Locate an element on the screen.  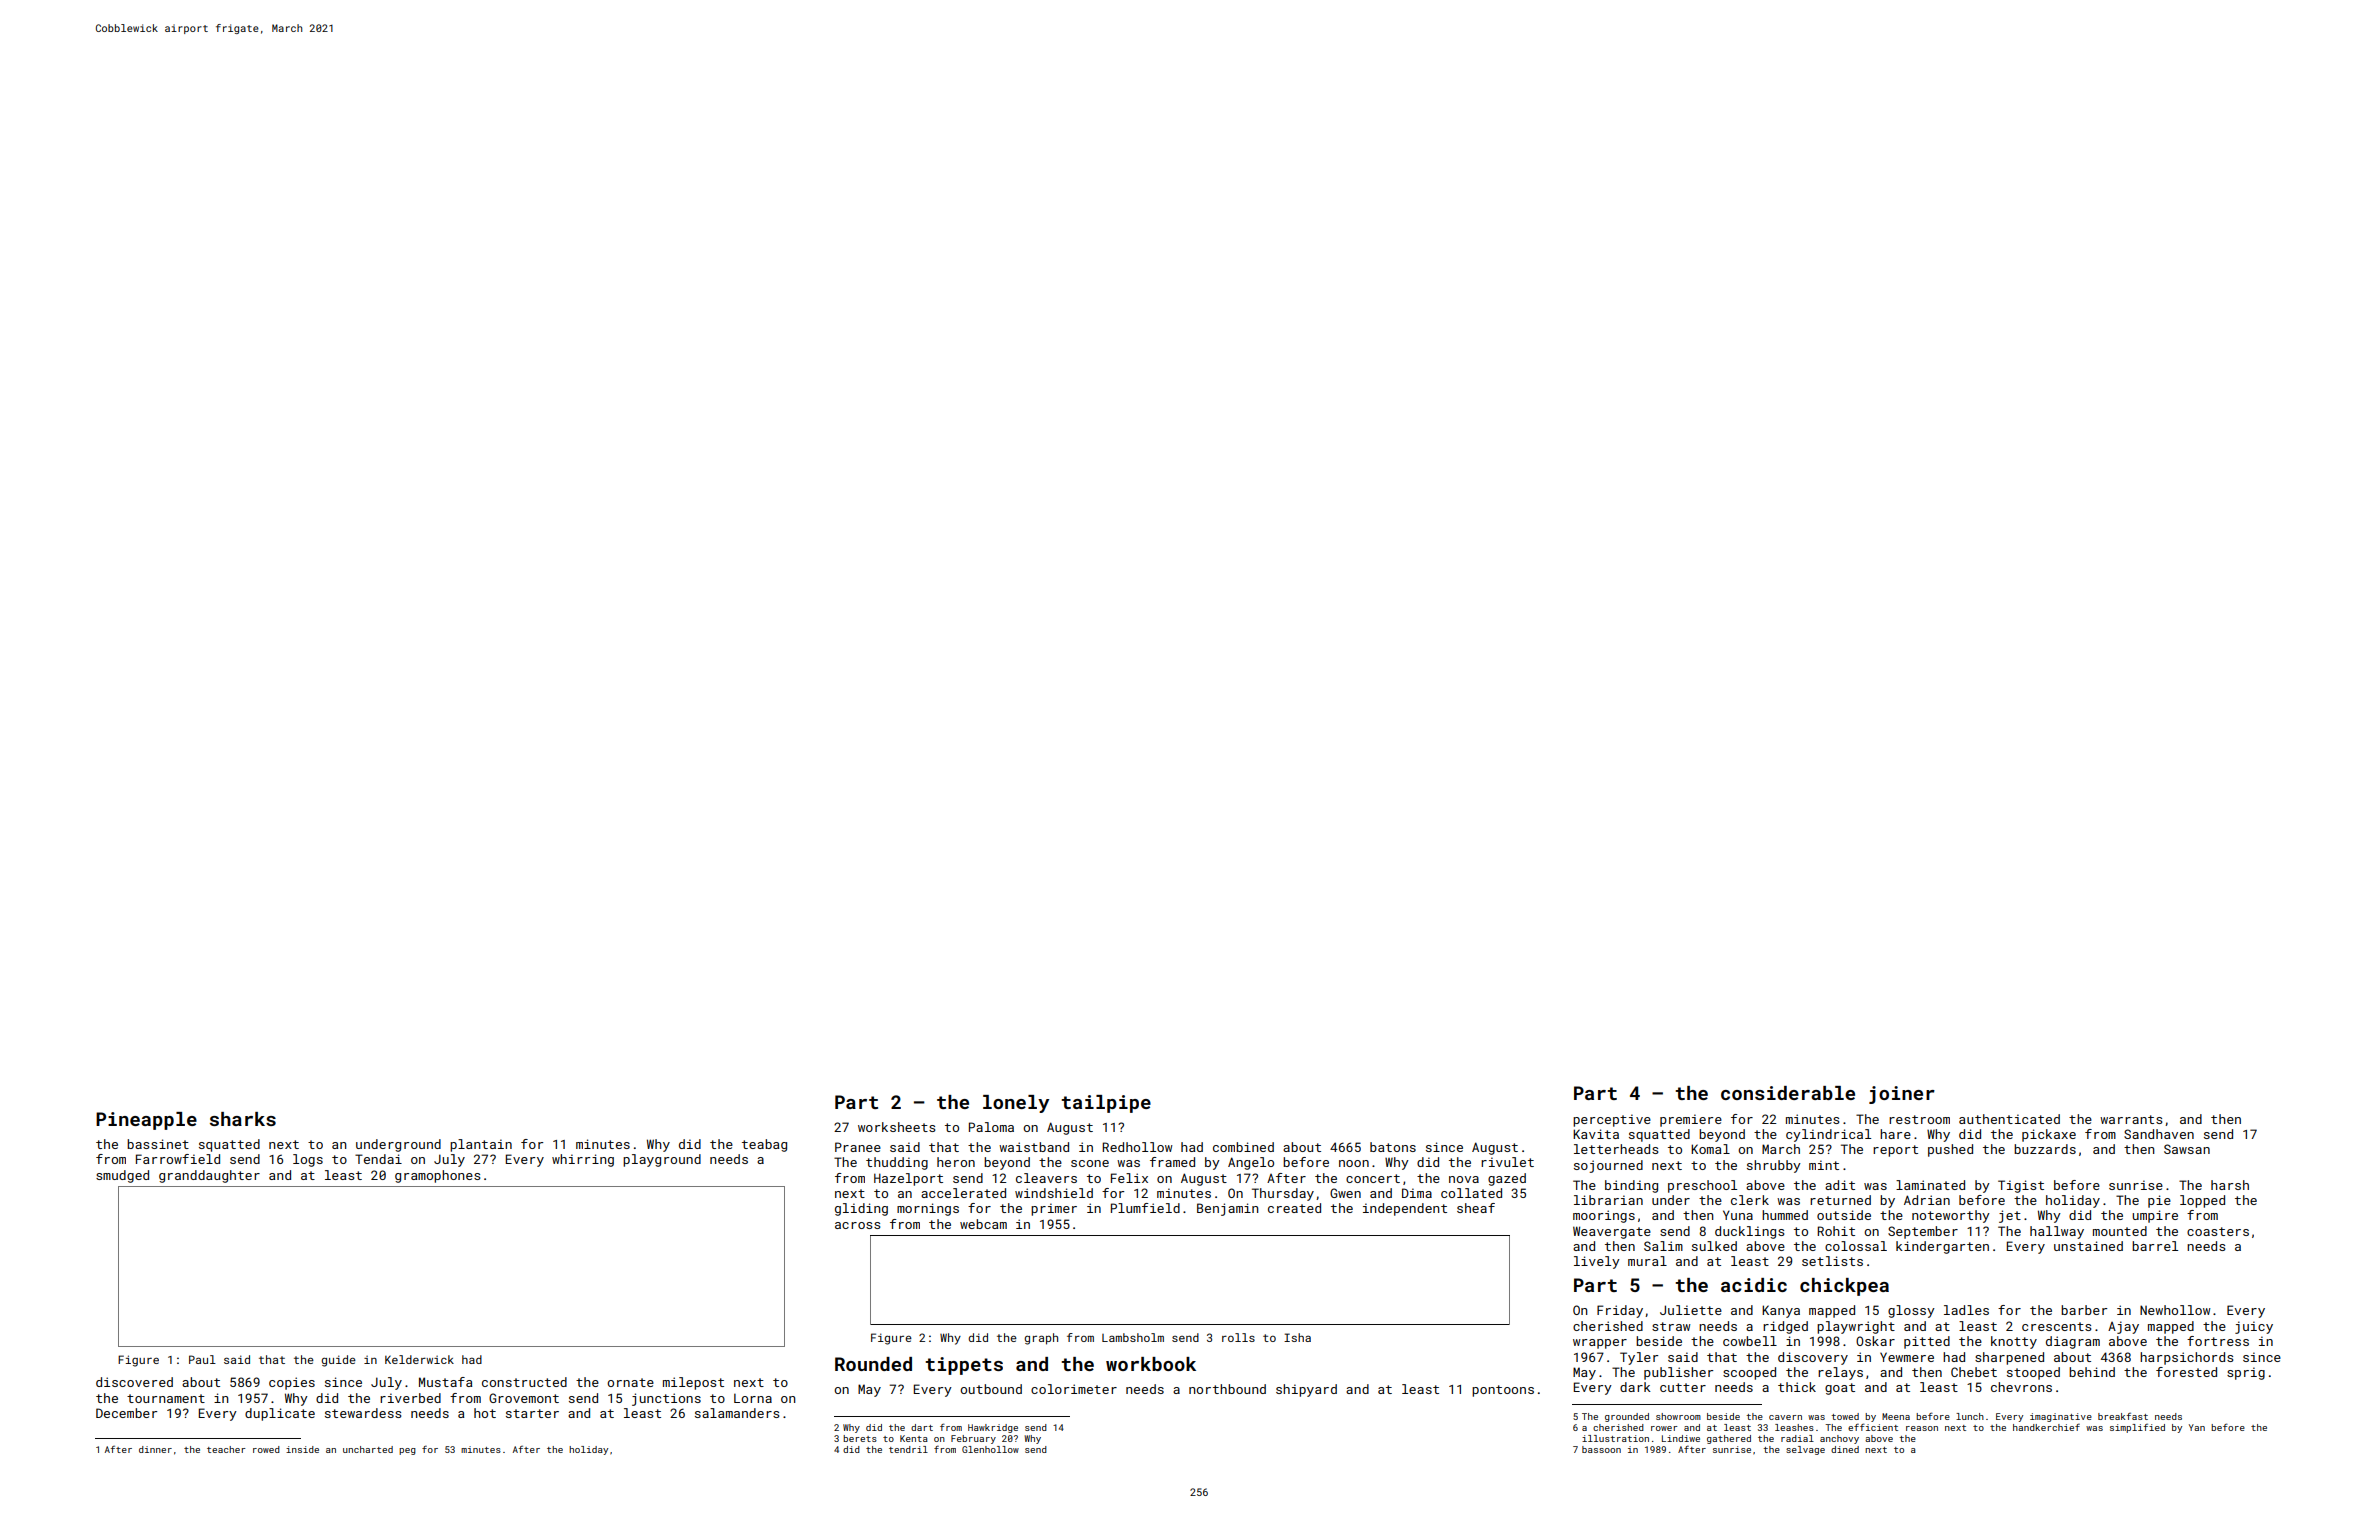
joiner is located at coordinates (1902, 1095).
